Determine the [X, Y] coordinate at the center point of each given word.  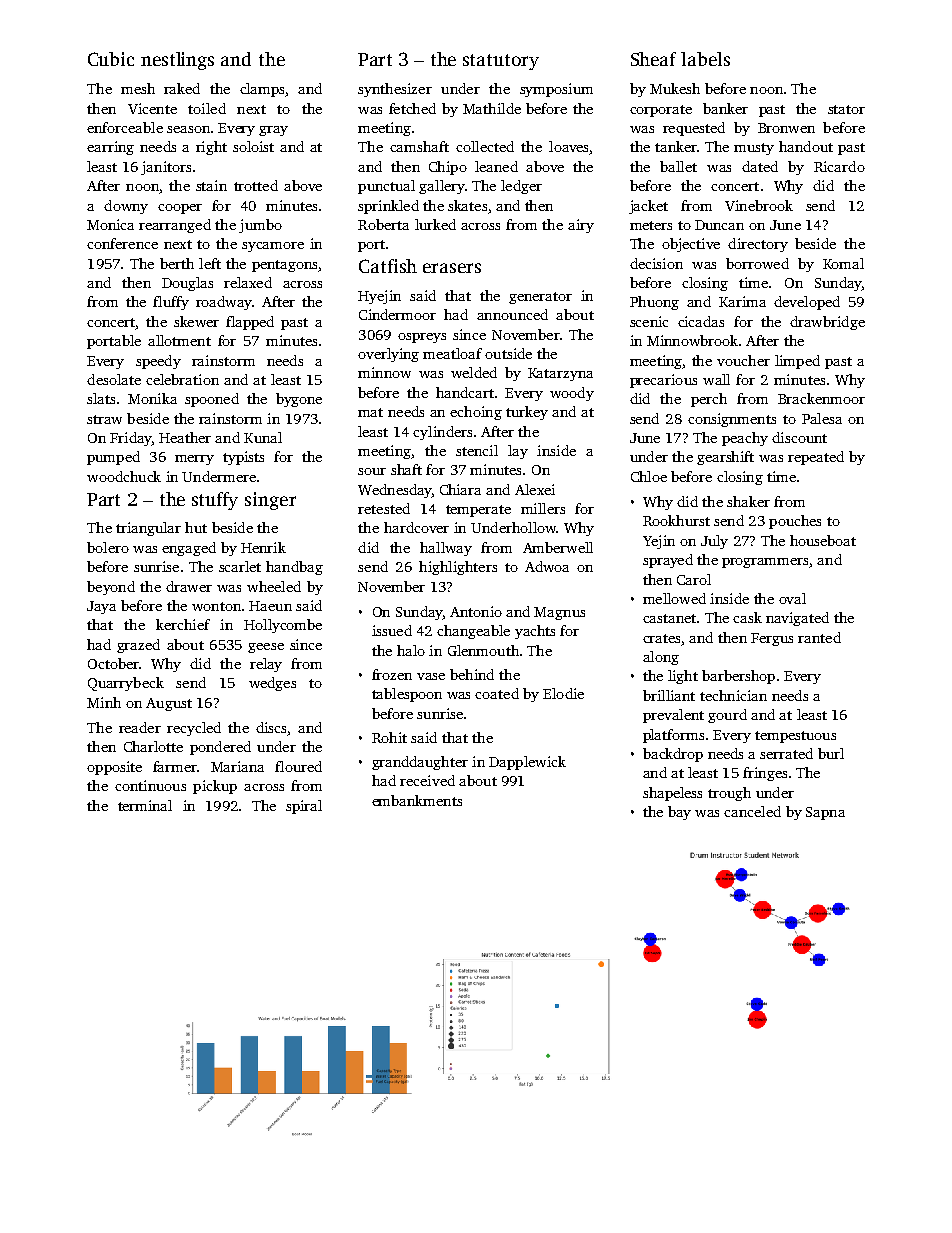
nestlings [177, 61]
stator [846, 109]
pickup [215, 787]
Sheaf [653, 59]
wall [716, 379]
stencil [477, 450]
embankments [417, 800]
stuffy [215, 501]
